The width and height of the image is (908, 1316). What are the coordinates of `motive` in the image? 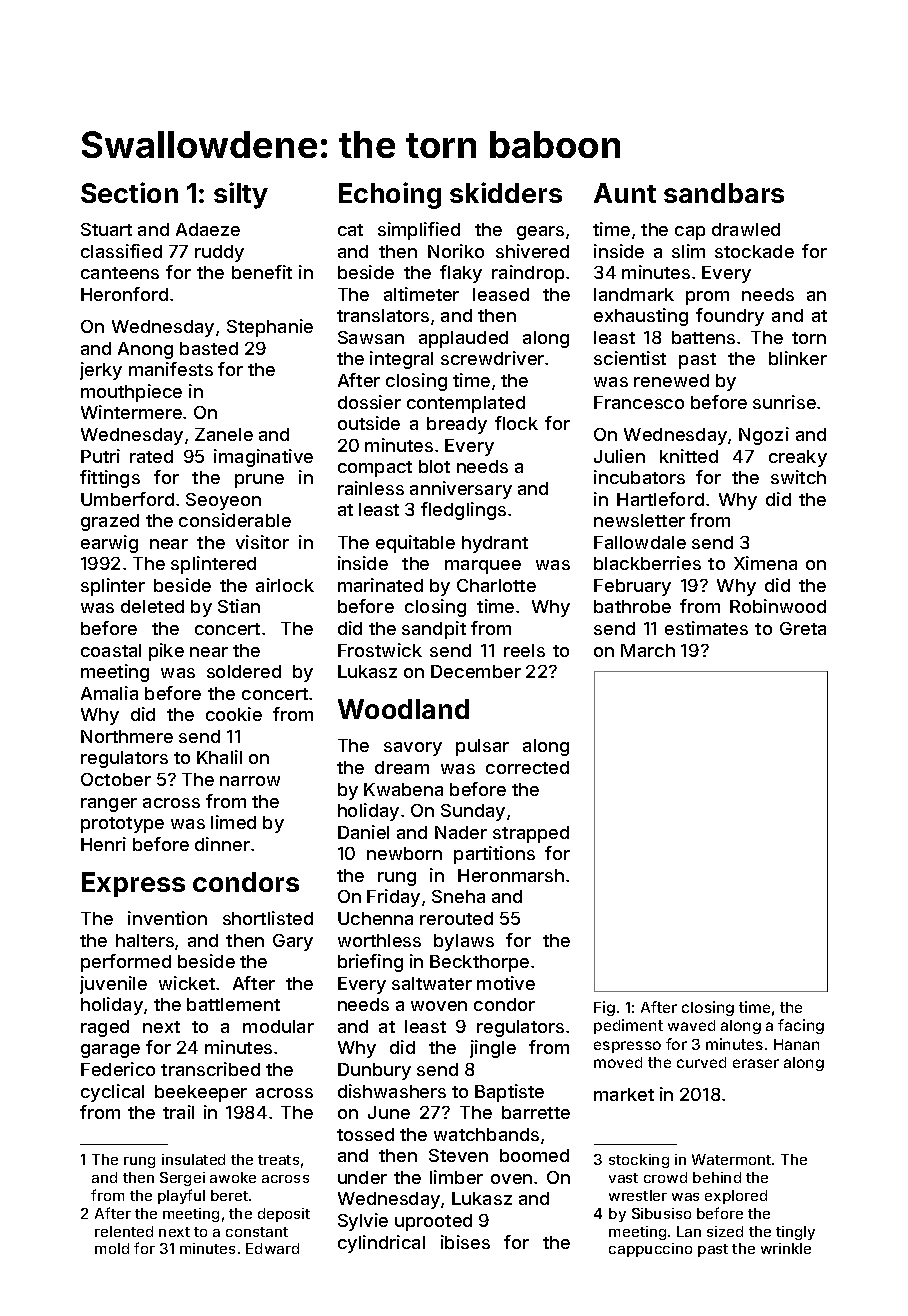 It's located at (506, 983).
